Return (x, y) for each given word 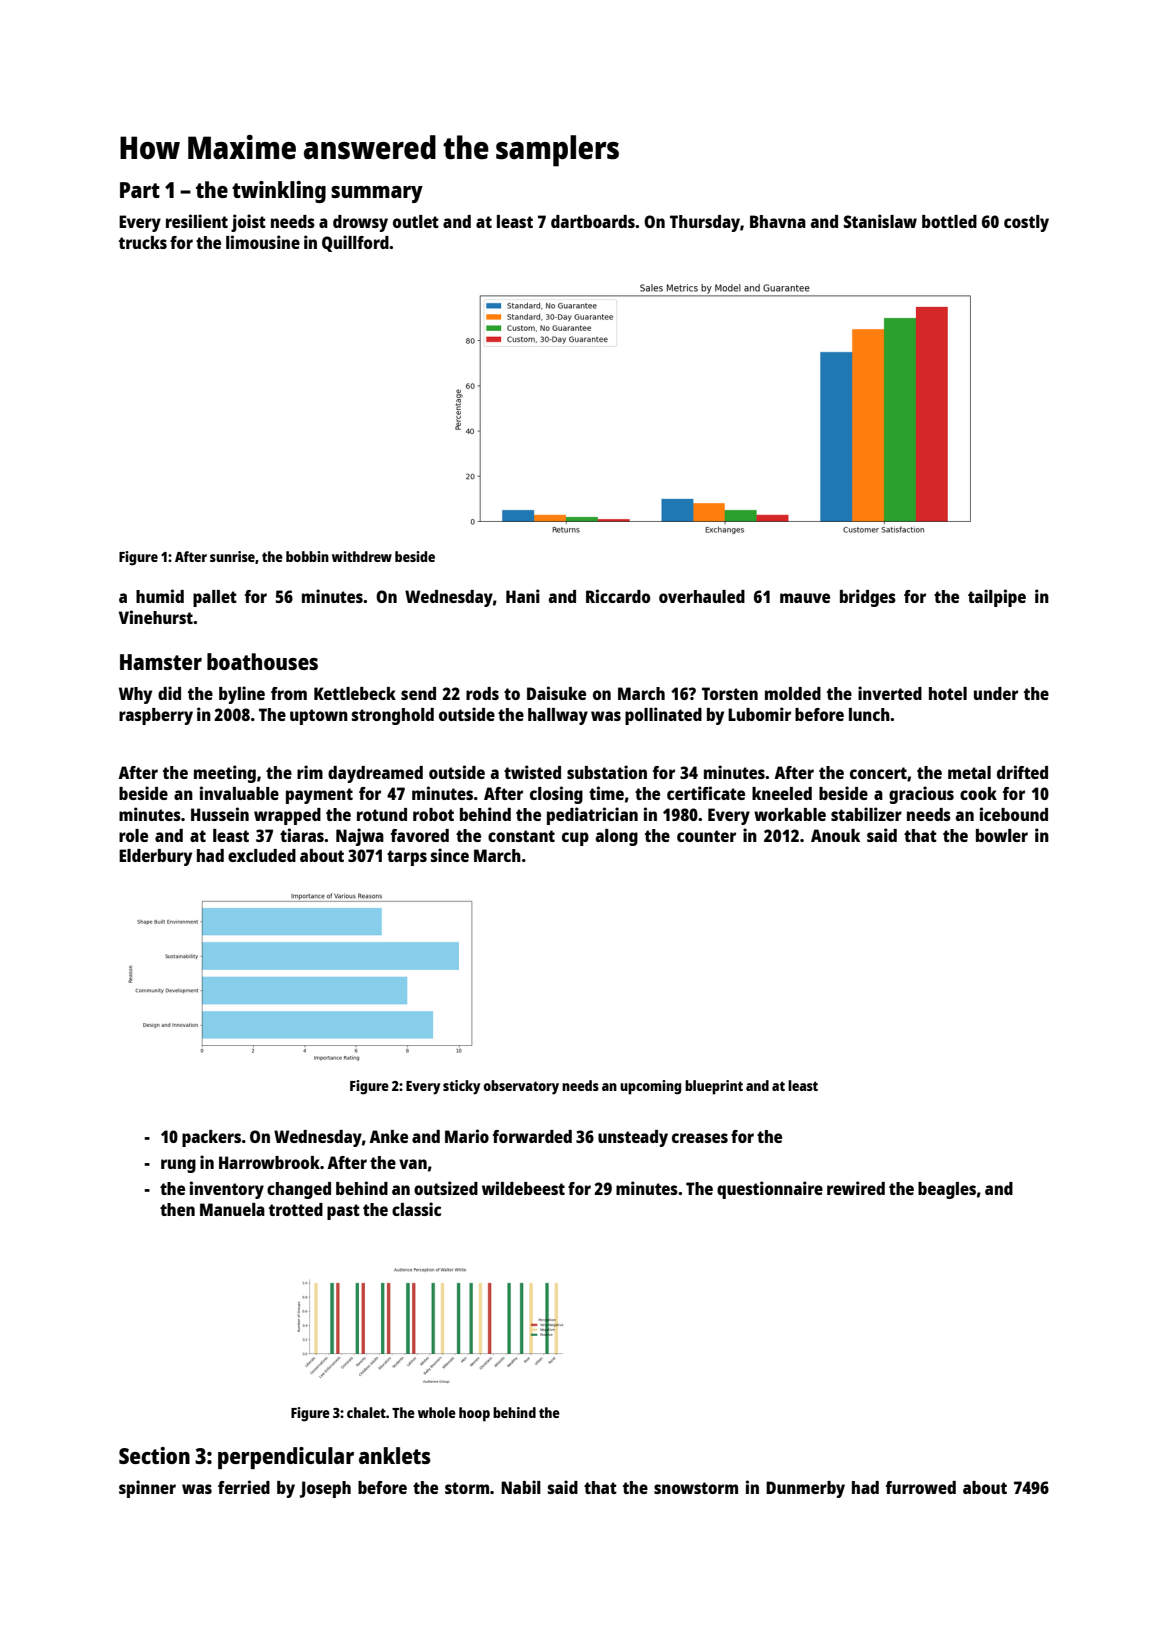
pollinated (663, 716)
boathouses (262, 661)
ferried (244, 1487)
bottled (949, 221)
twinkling (279, 192)
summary (377, 194)
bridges (868, 598)
